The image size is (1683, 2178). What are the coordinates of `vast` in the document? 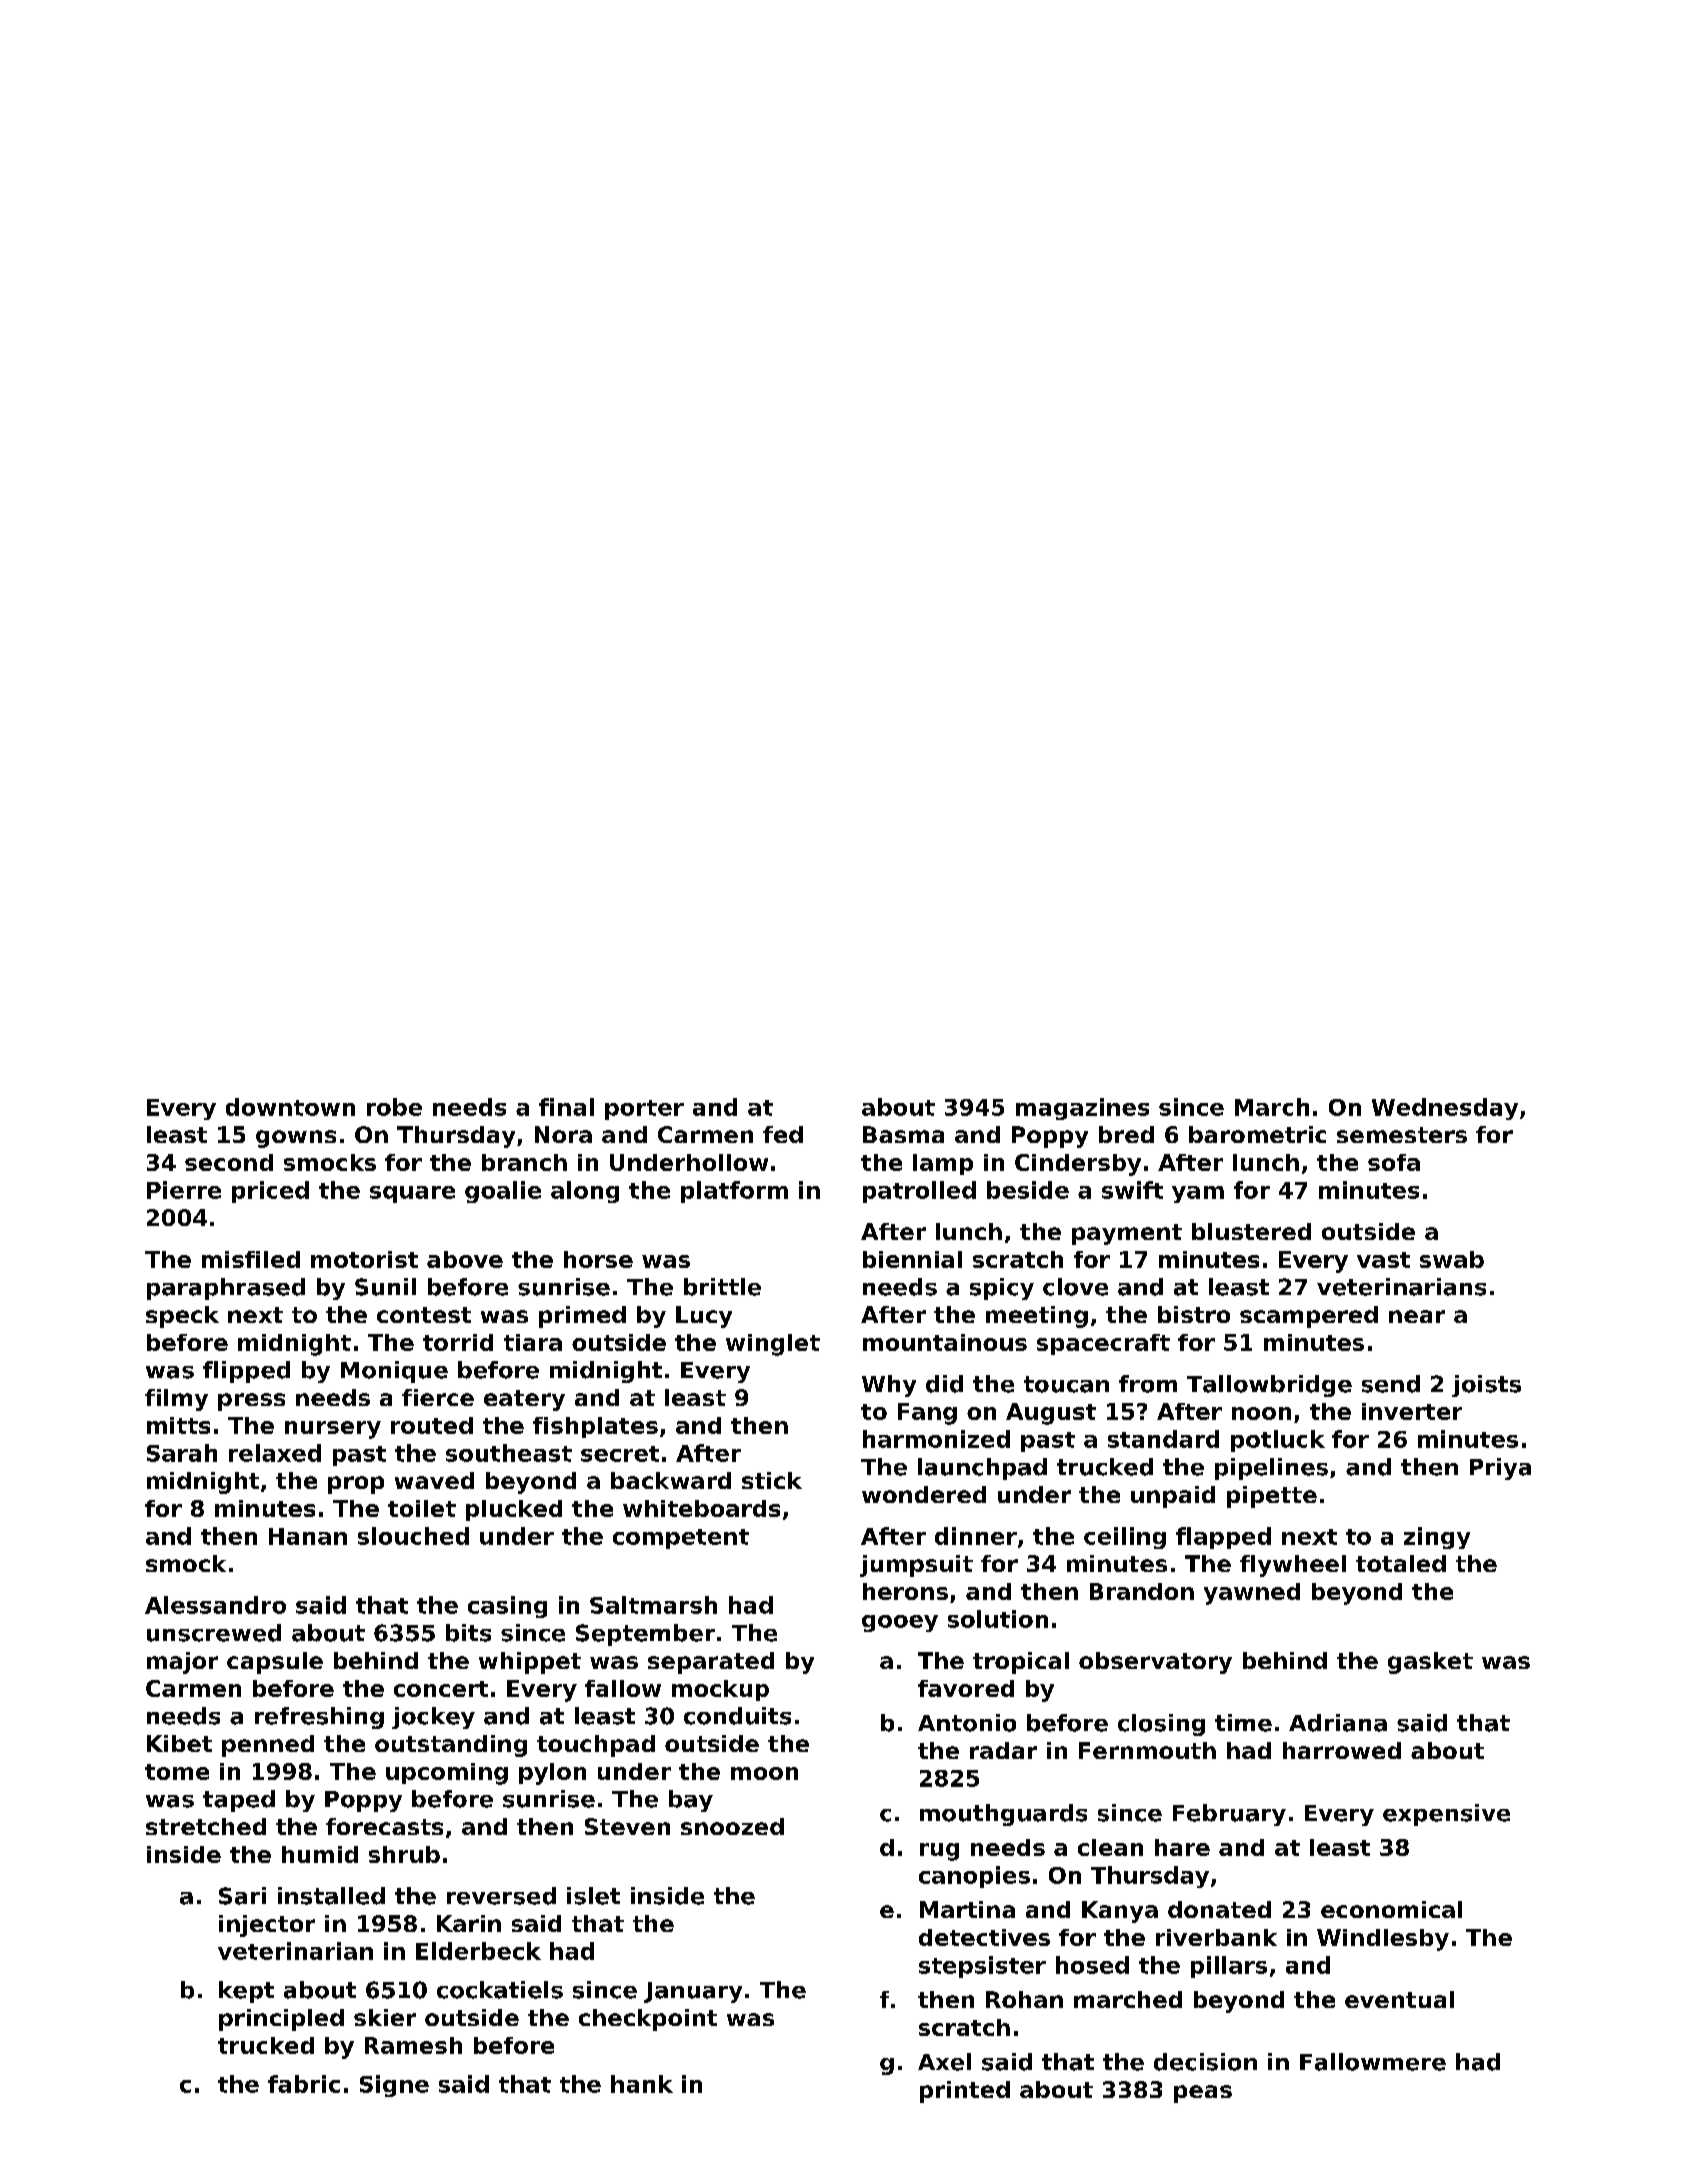 It's located at (1383, 1260).
